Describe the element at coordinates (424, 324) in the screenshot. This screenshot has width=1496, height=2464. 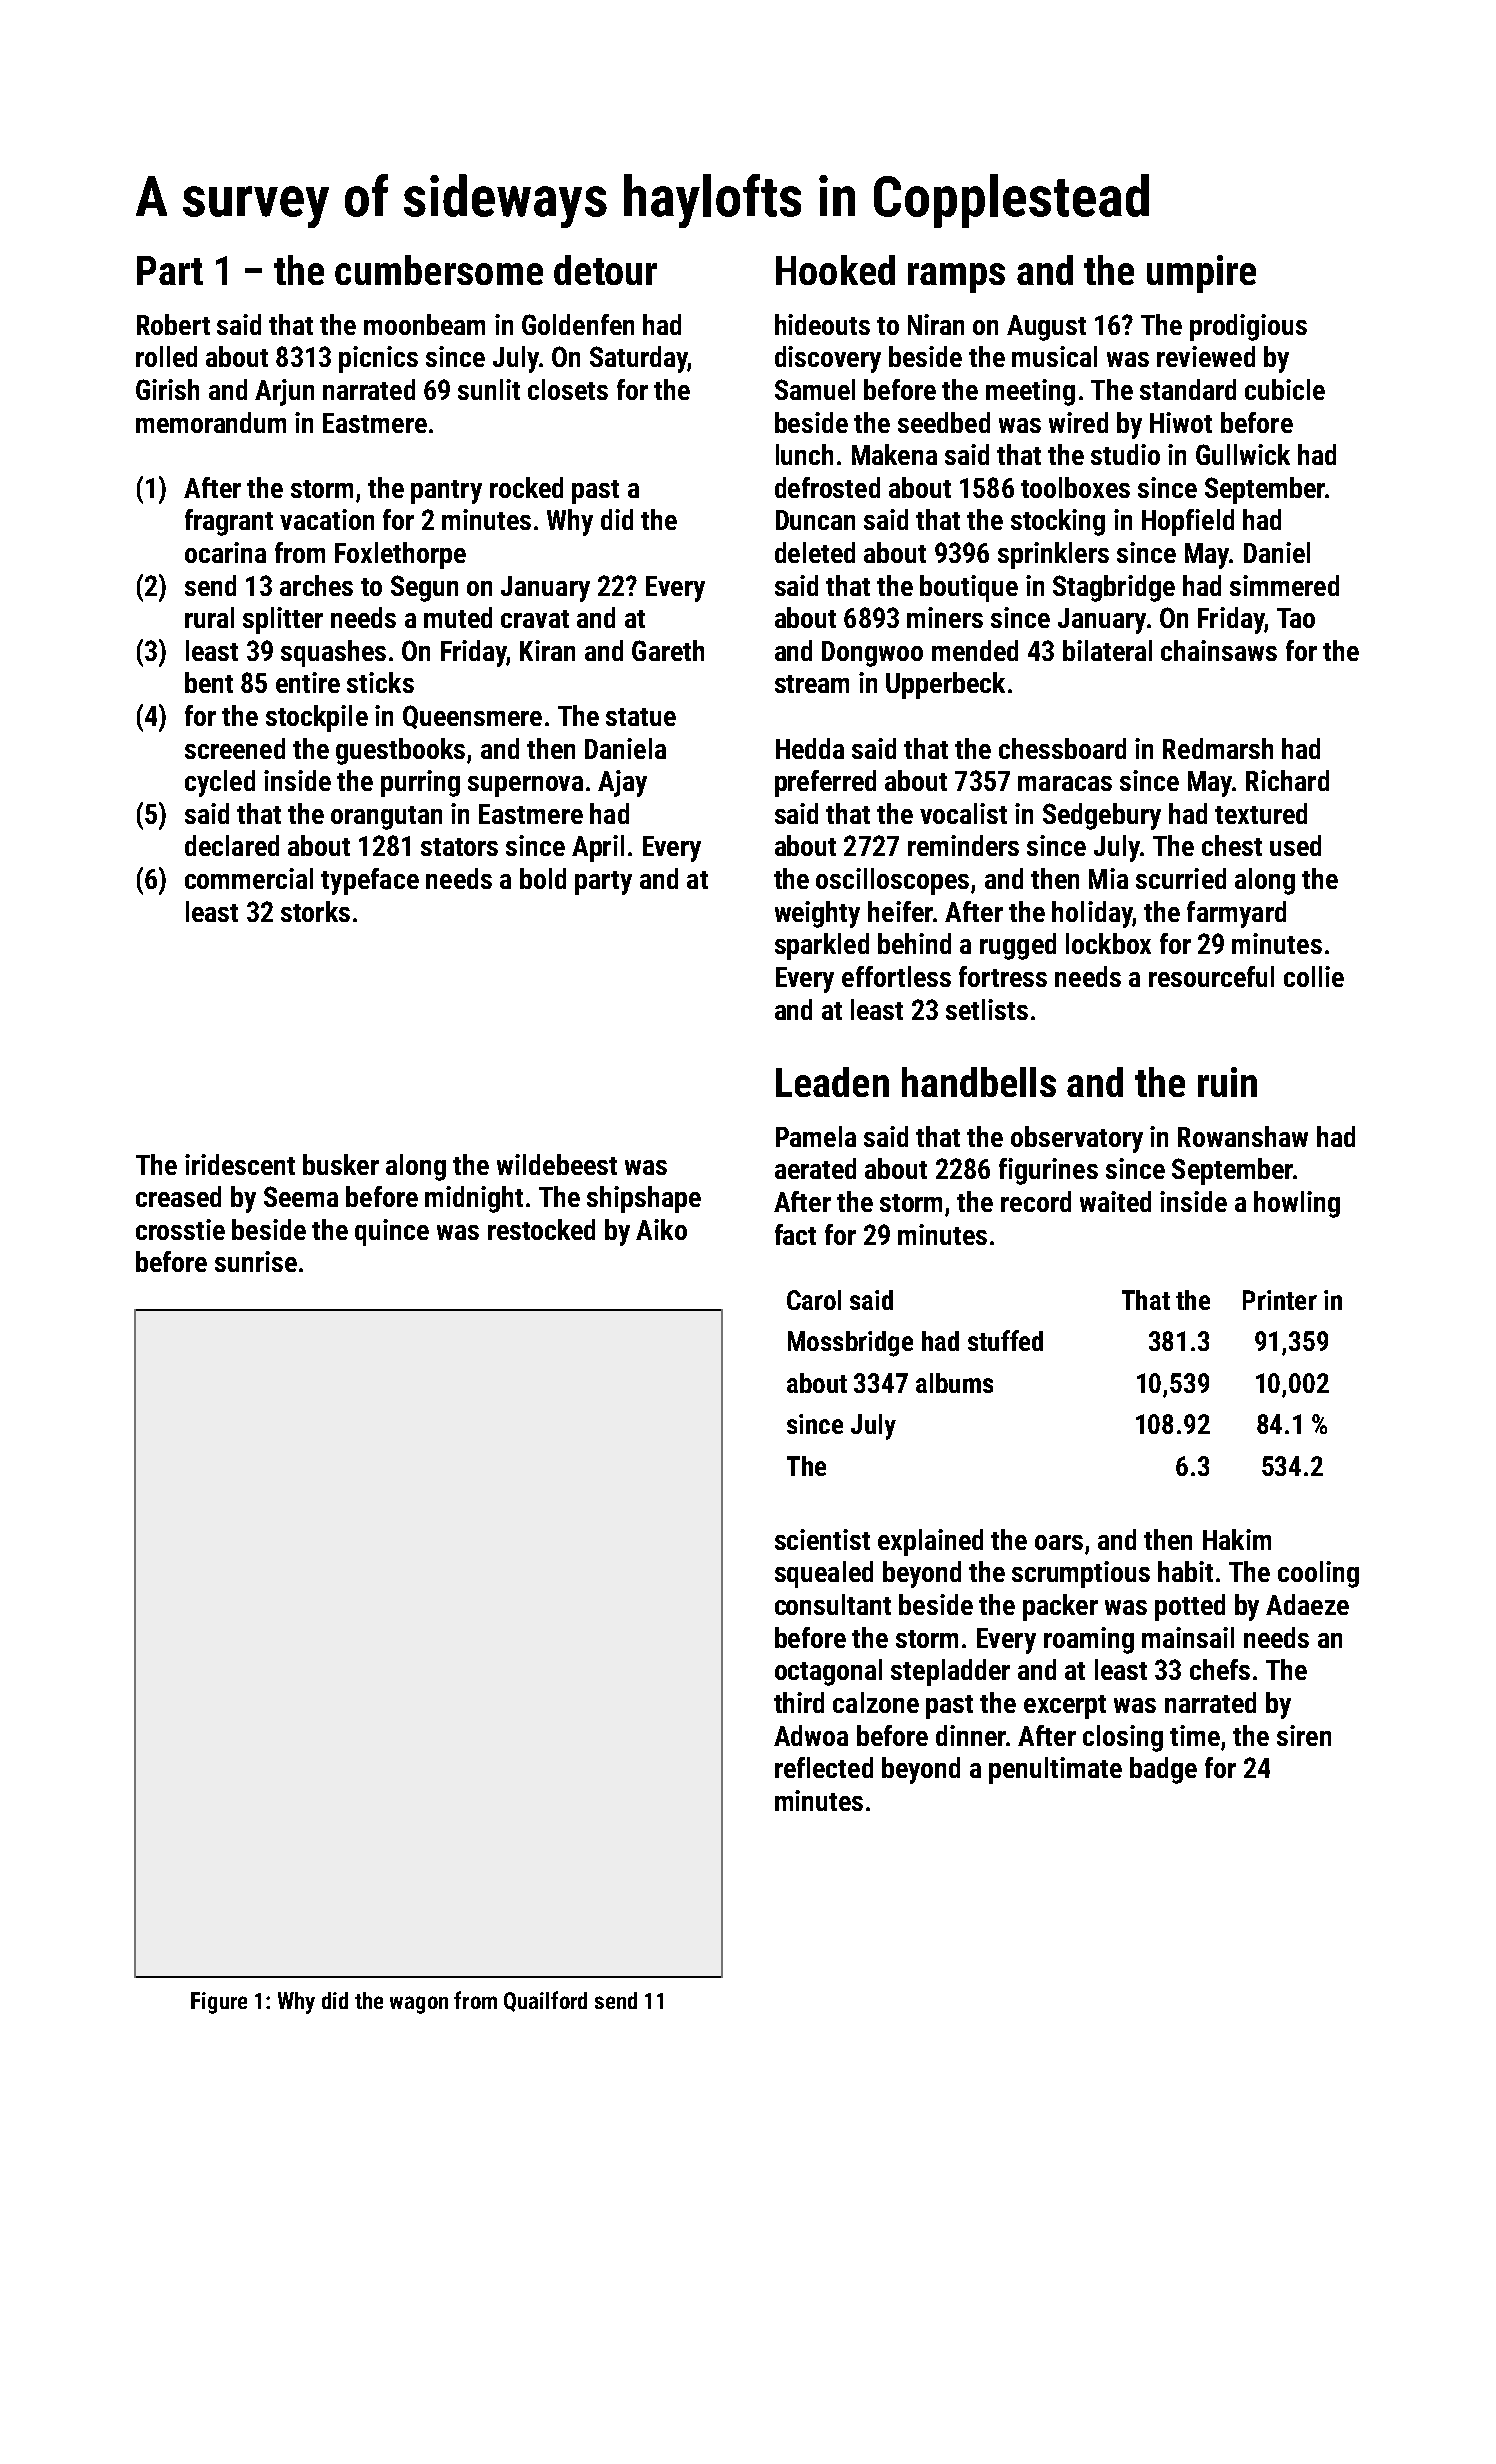
I see `moonbeam` at that location.
